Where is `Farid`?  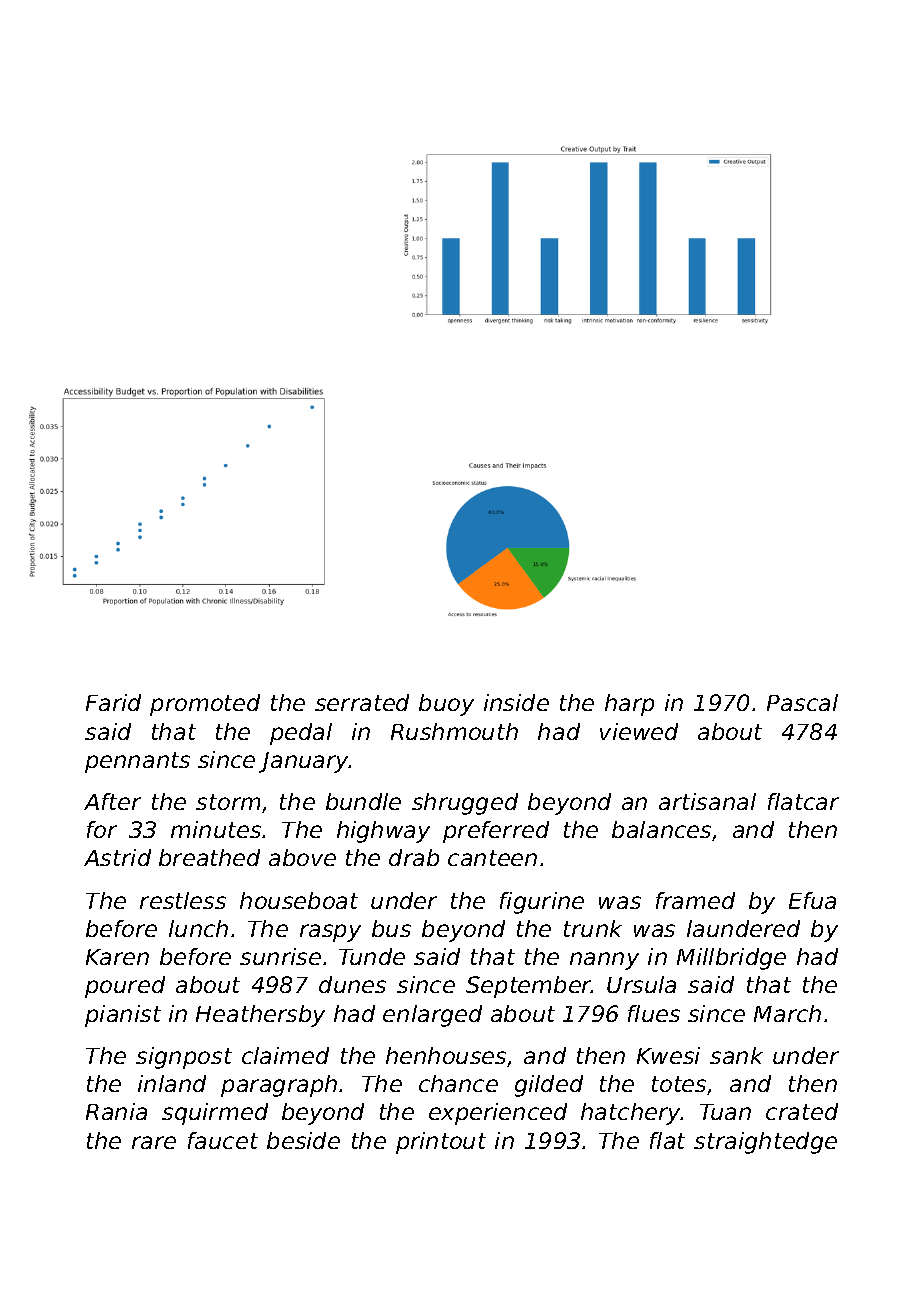
Farid is located at coordinates (113, 702).
